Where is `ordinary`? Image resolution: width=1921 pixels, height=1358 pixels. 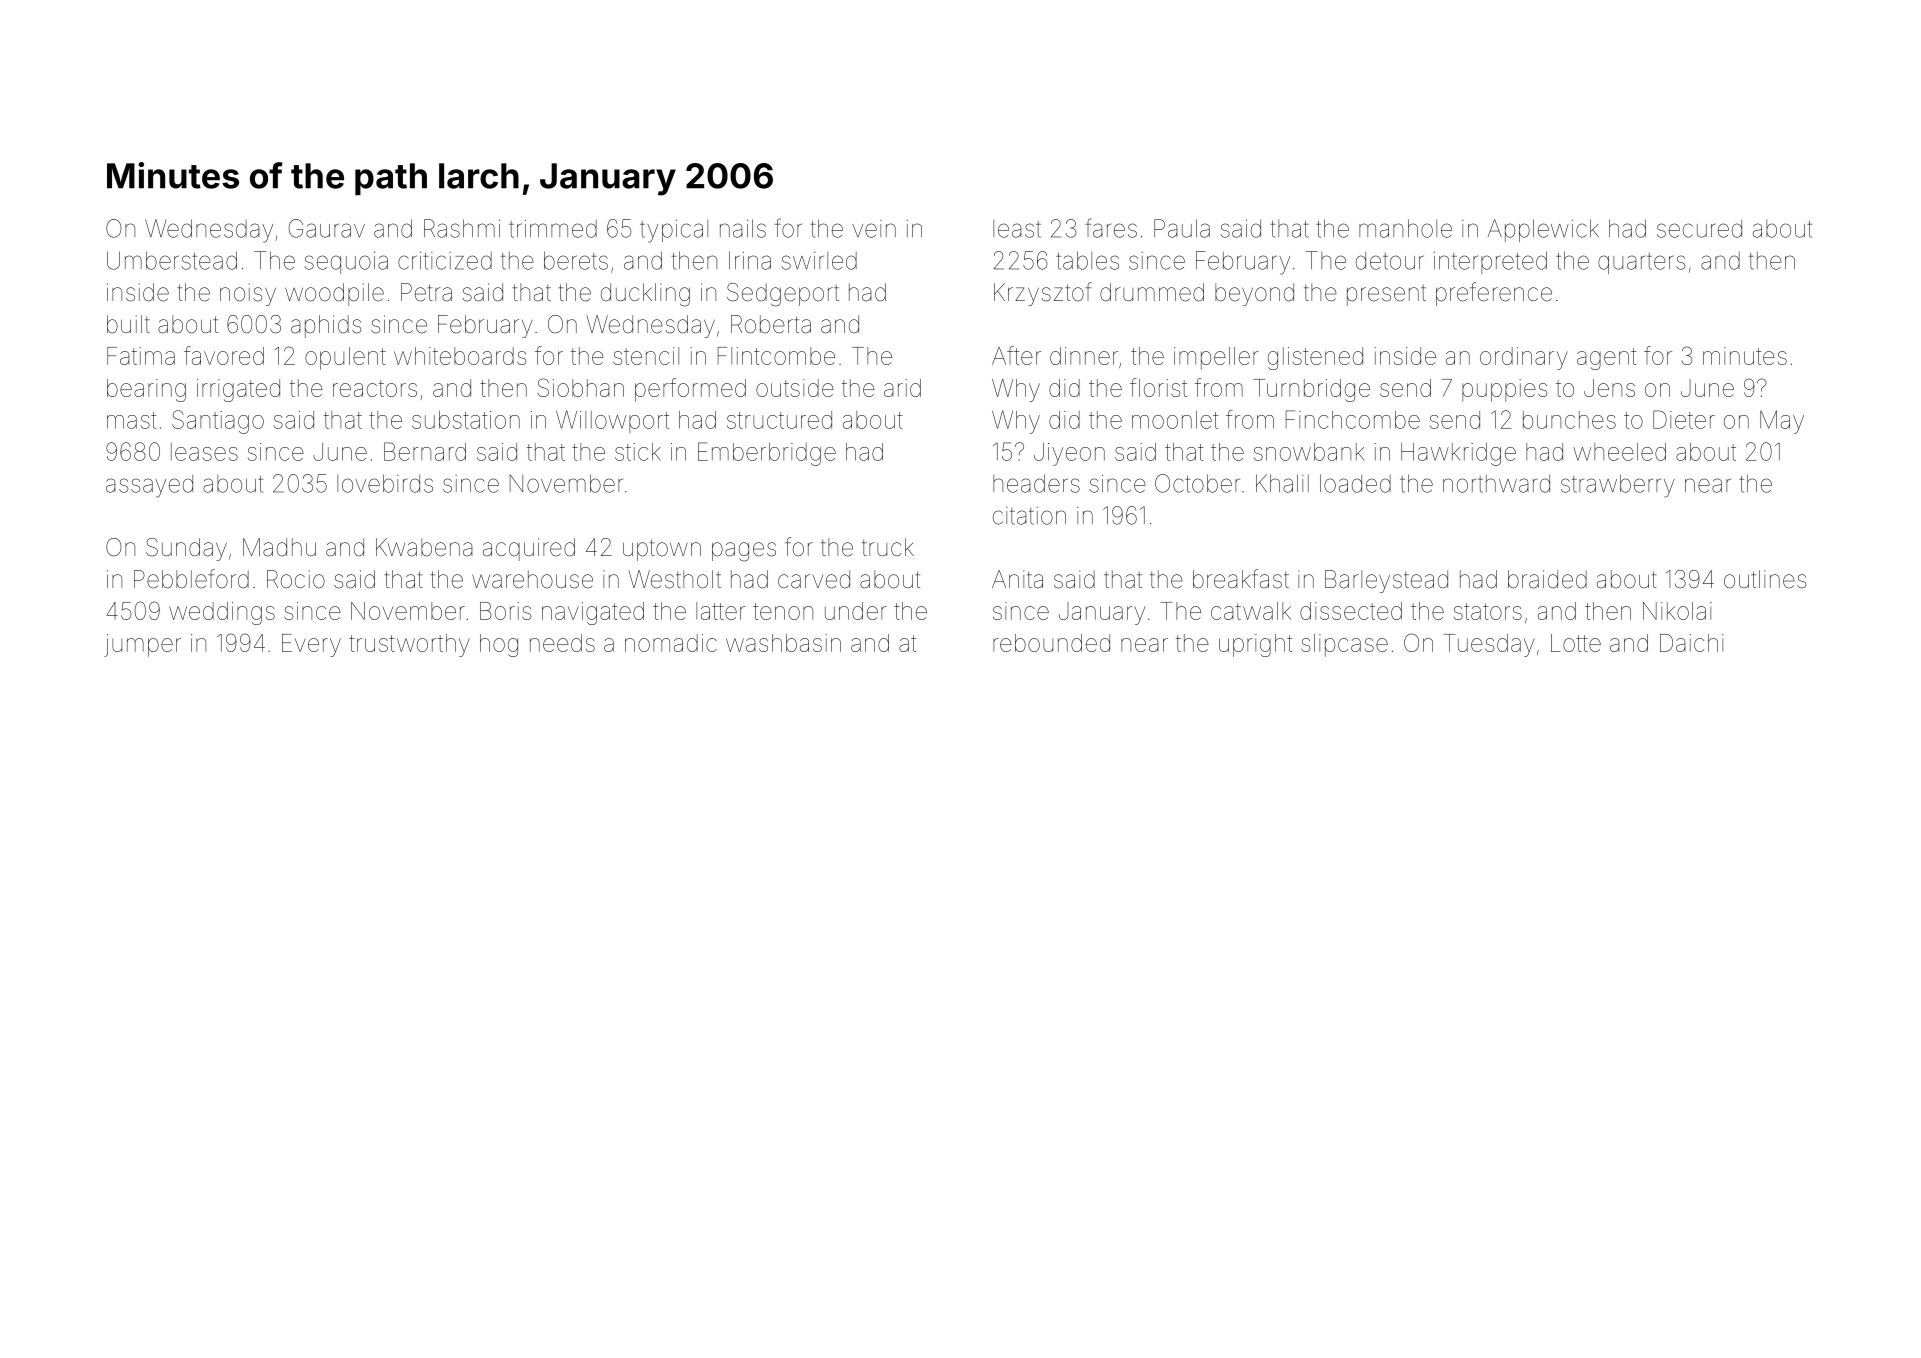
ordinary is located at coordinates (1524, 358).
